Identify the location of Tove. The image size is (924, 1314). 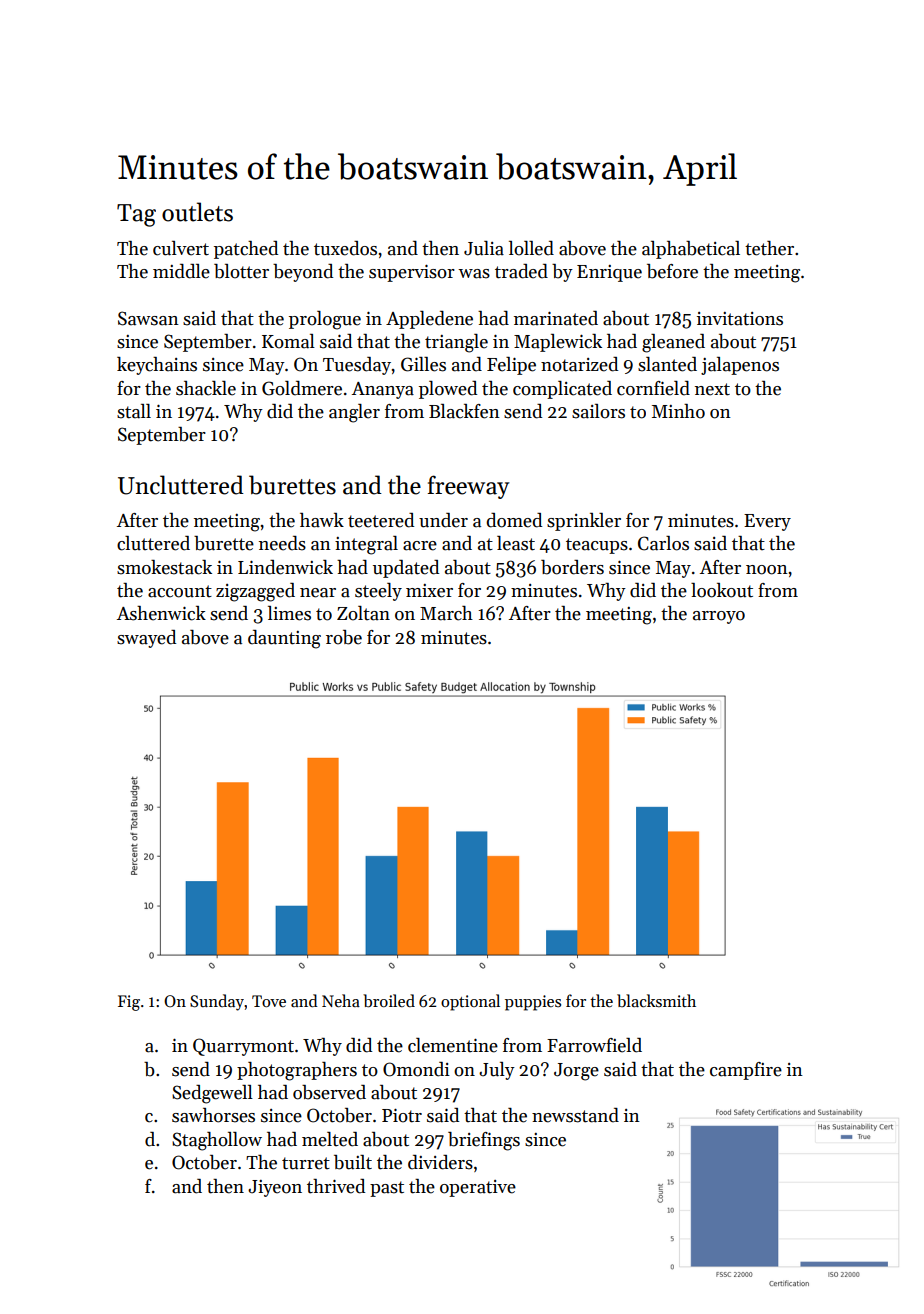
(269, 1001).
